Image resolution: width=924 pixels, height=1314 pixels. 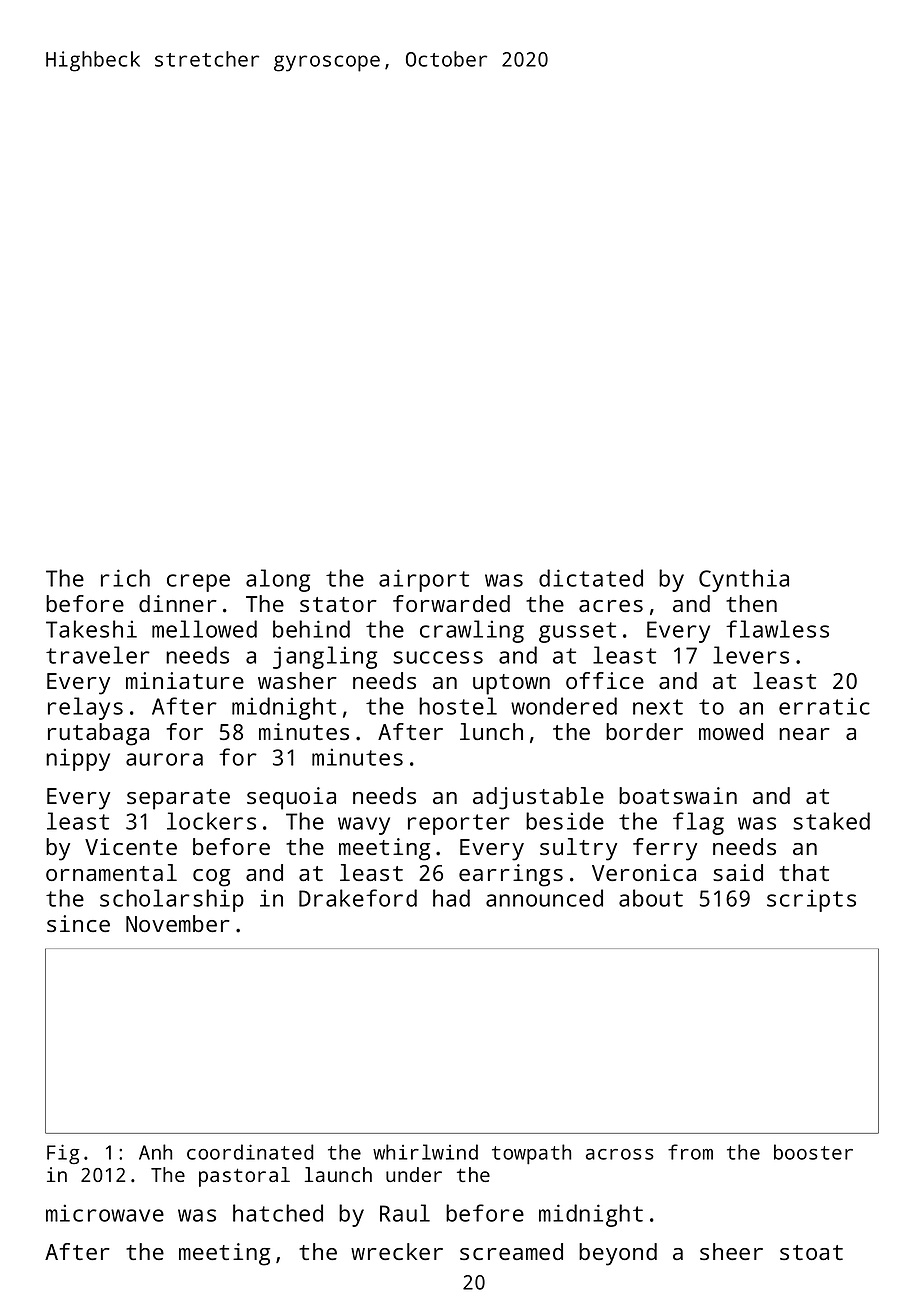 I want to click on from, so click(x=690, y=1152).
